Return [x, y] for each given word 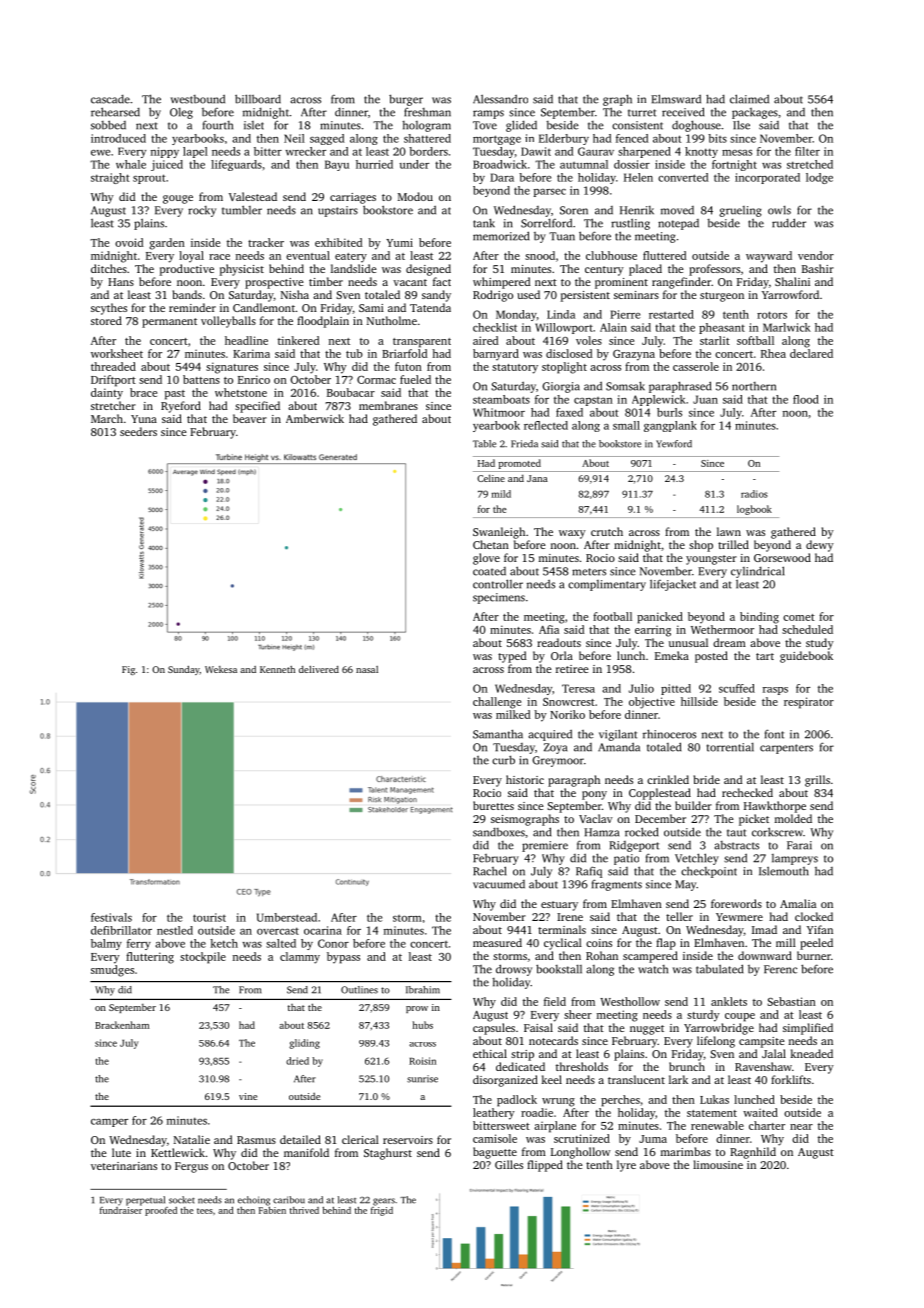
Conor [333, 943]
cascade [110, 99]
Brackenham [122, 1025]
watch [653, 969]
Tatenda [430, 307]
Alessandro [500, 99]
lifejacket [673, 585]
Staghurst [388, 1154]
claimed [749, 99]
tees [205, 1211]
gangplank [670, 426]
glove [486, 559]
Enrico [254, 379]
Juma [653, 1139]
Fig [128, 670]
